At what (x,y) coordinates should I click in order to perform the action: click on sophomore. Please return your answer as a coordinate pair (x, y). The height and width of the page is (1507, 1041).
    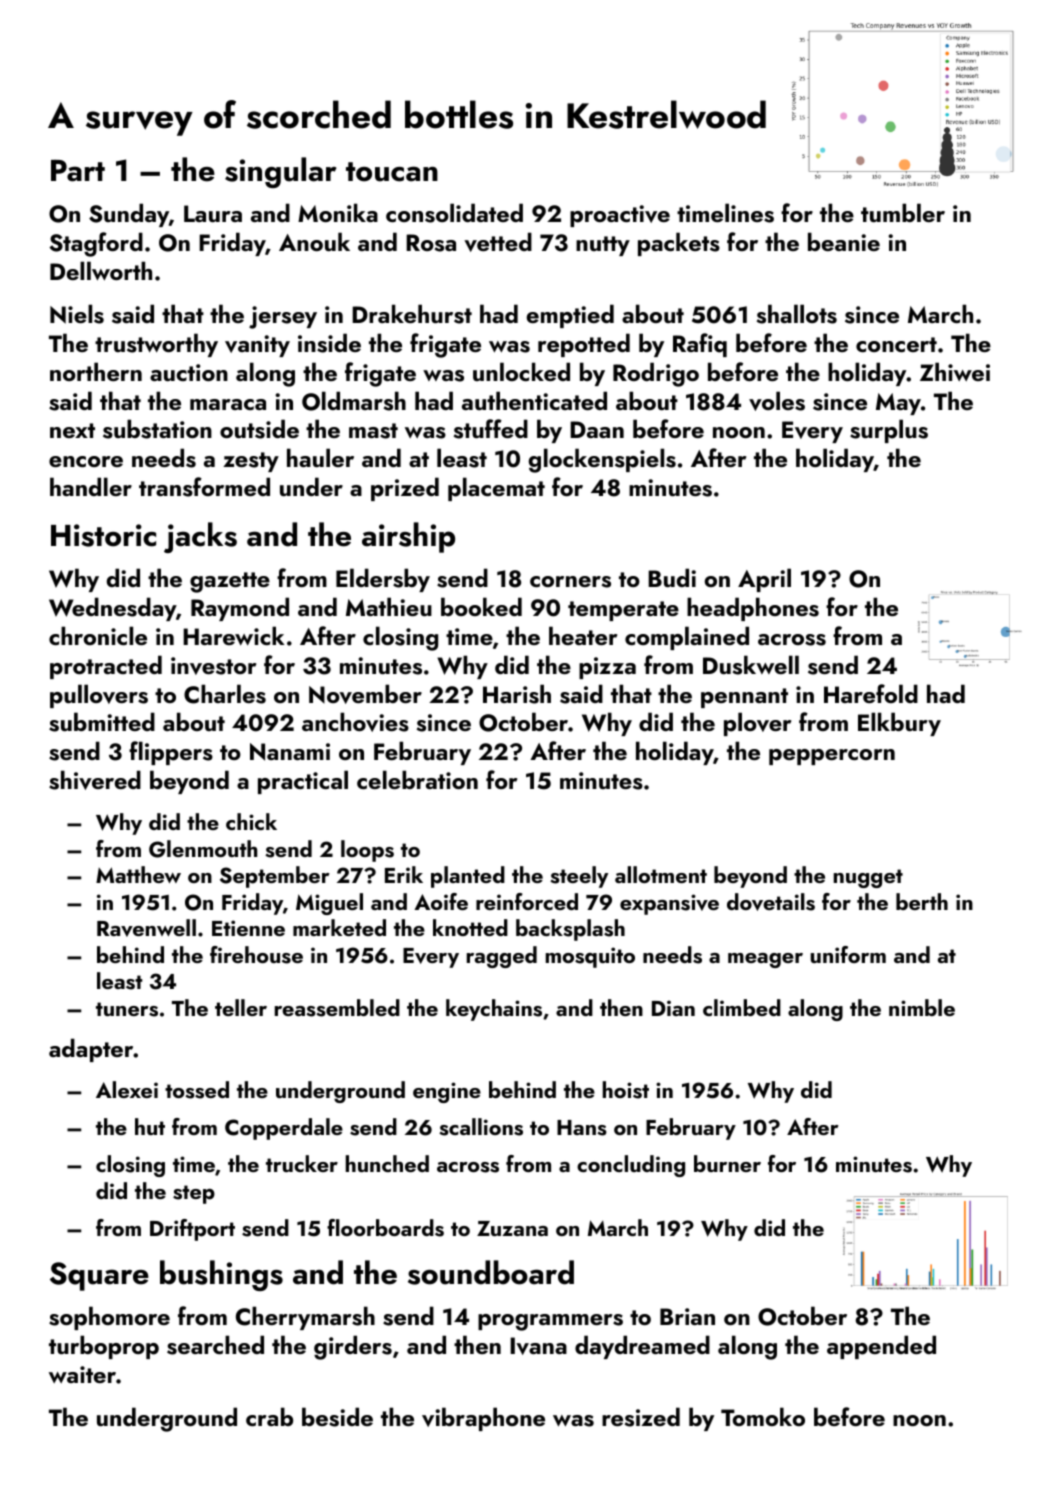
    Looking at the image, I should click on (109, 1318).
